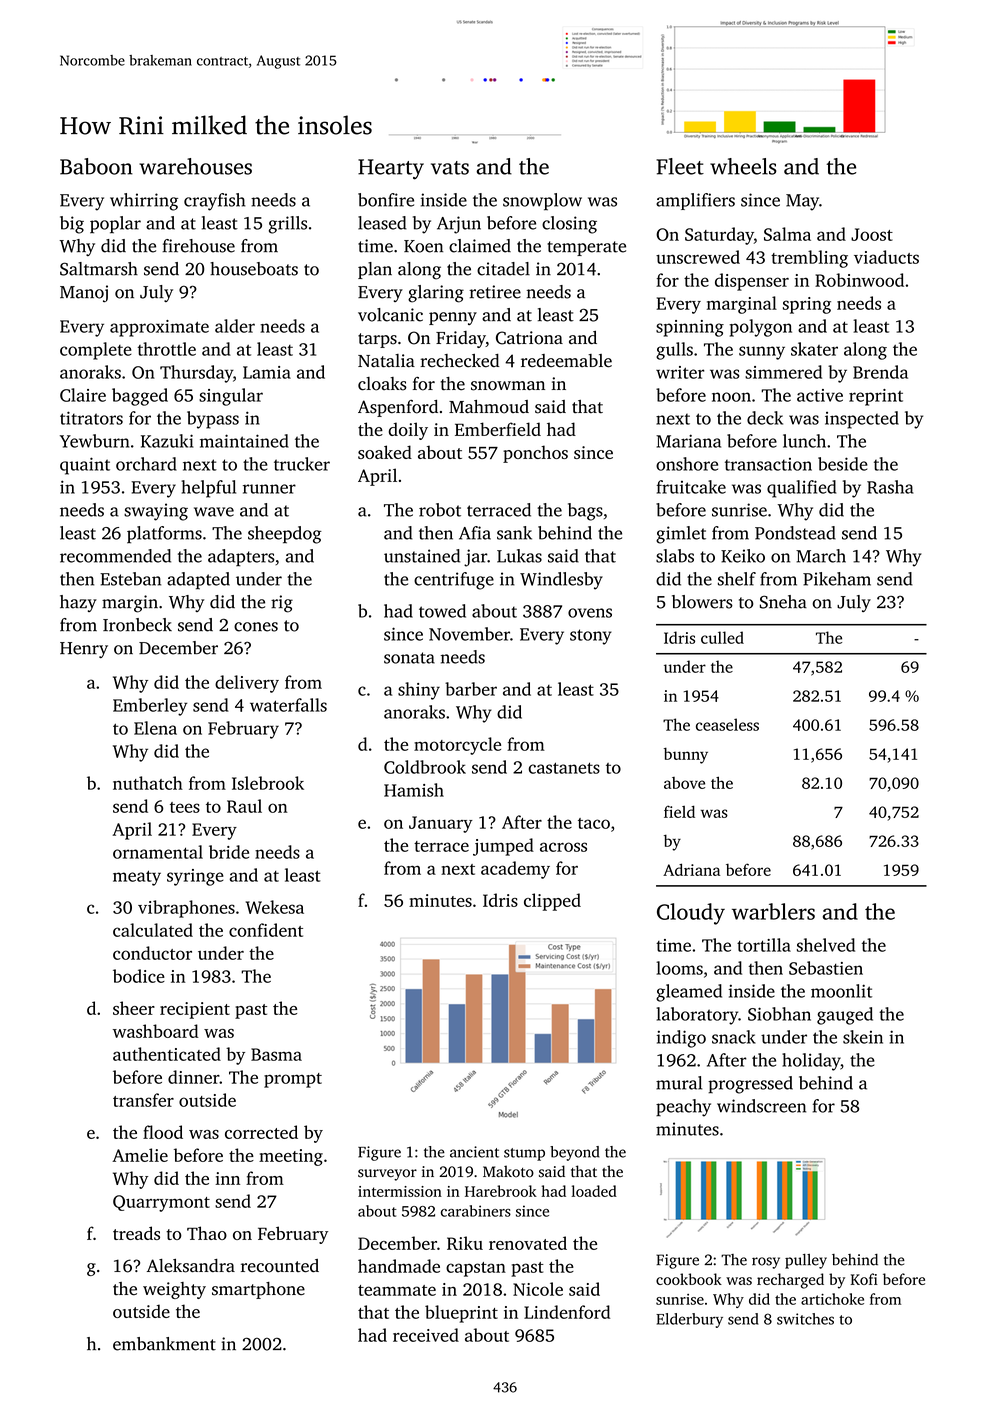 This image has width=986, height=1428. I want to click on Harebrook, so click(501, 1191).
